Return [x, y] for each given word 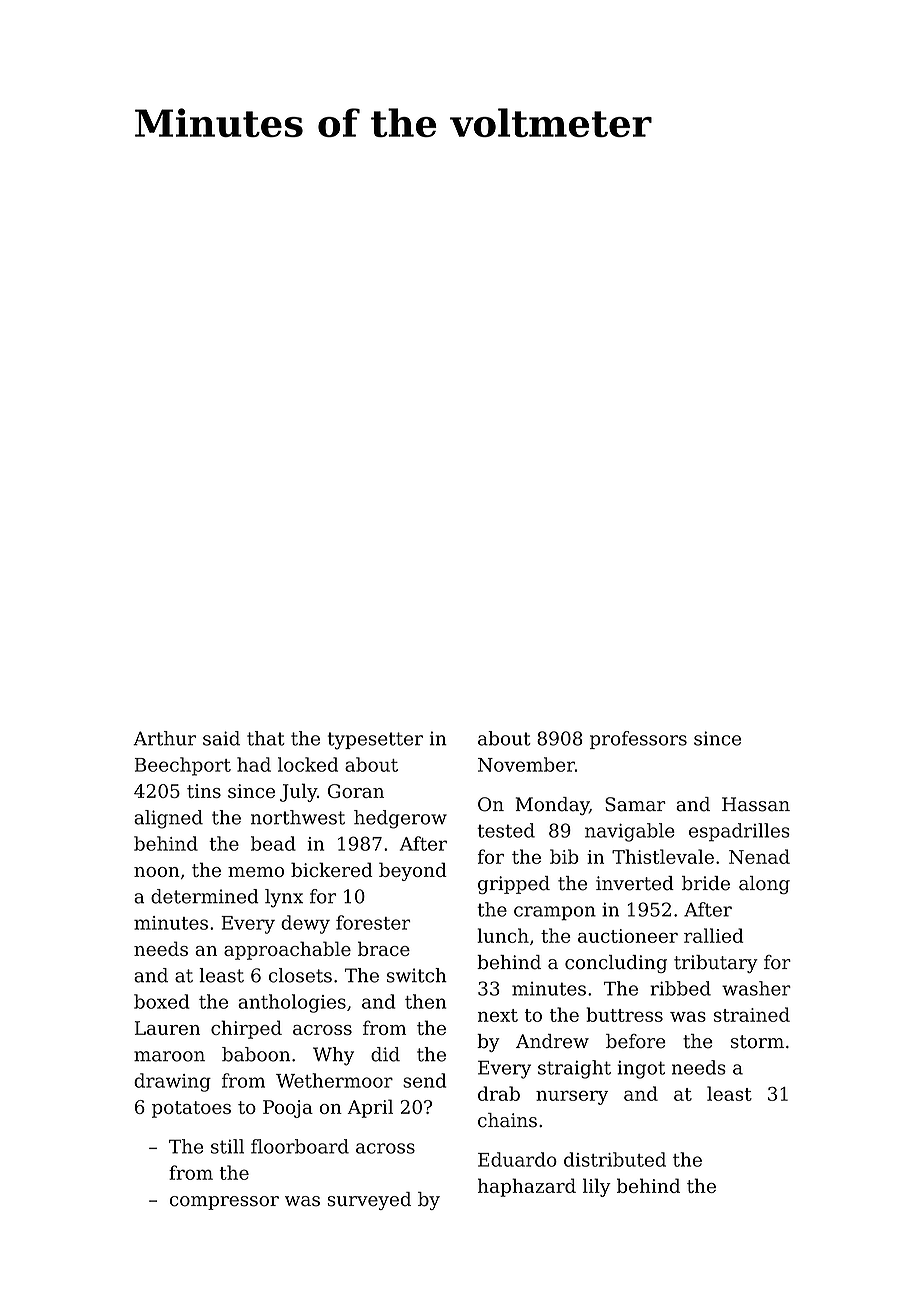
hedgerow [400, 819]
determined [205, 896]
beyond [413, 871]
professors [638, 740]
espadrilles [739, 832]
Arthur [164, 738]
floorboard [300, 1146]
